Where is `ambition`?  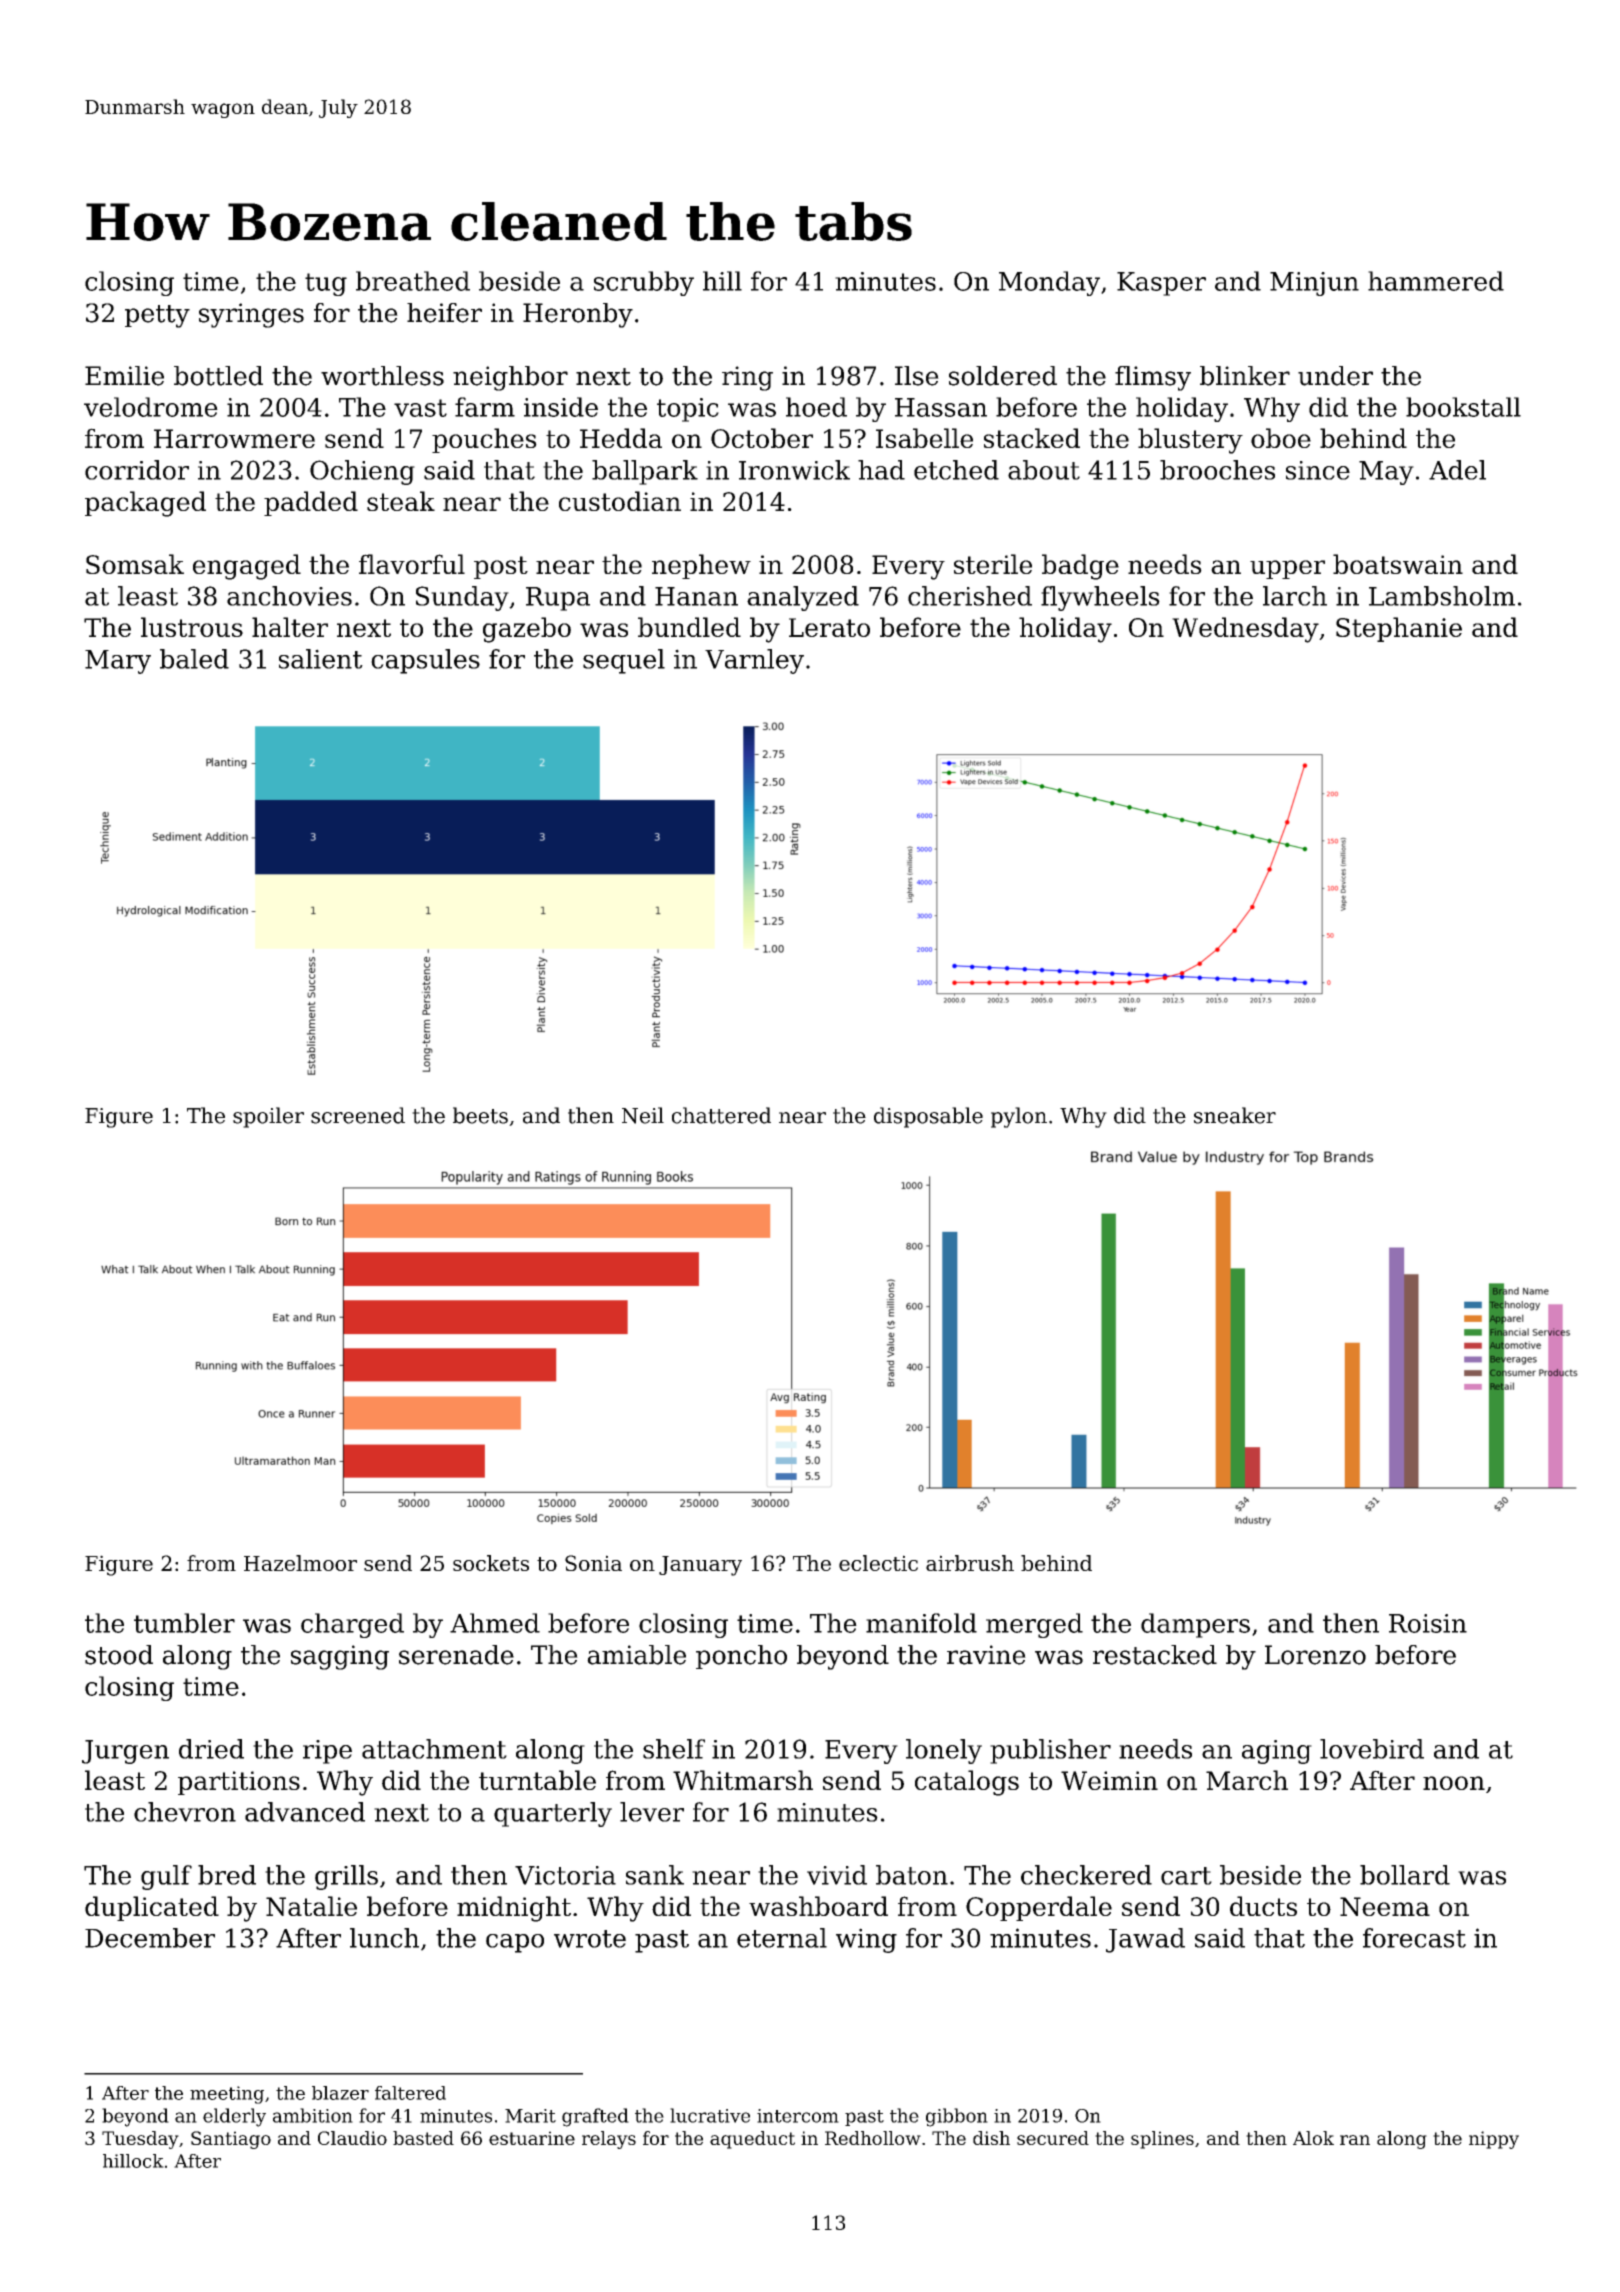
ambition is located at coordinates (313, 2115).
